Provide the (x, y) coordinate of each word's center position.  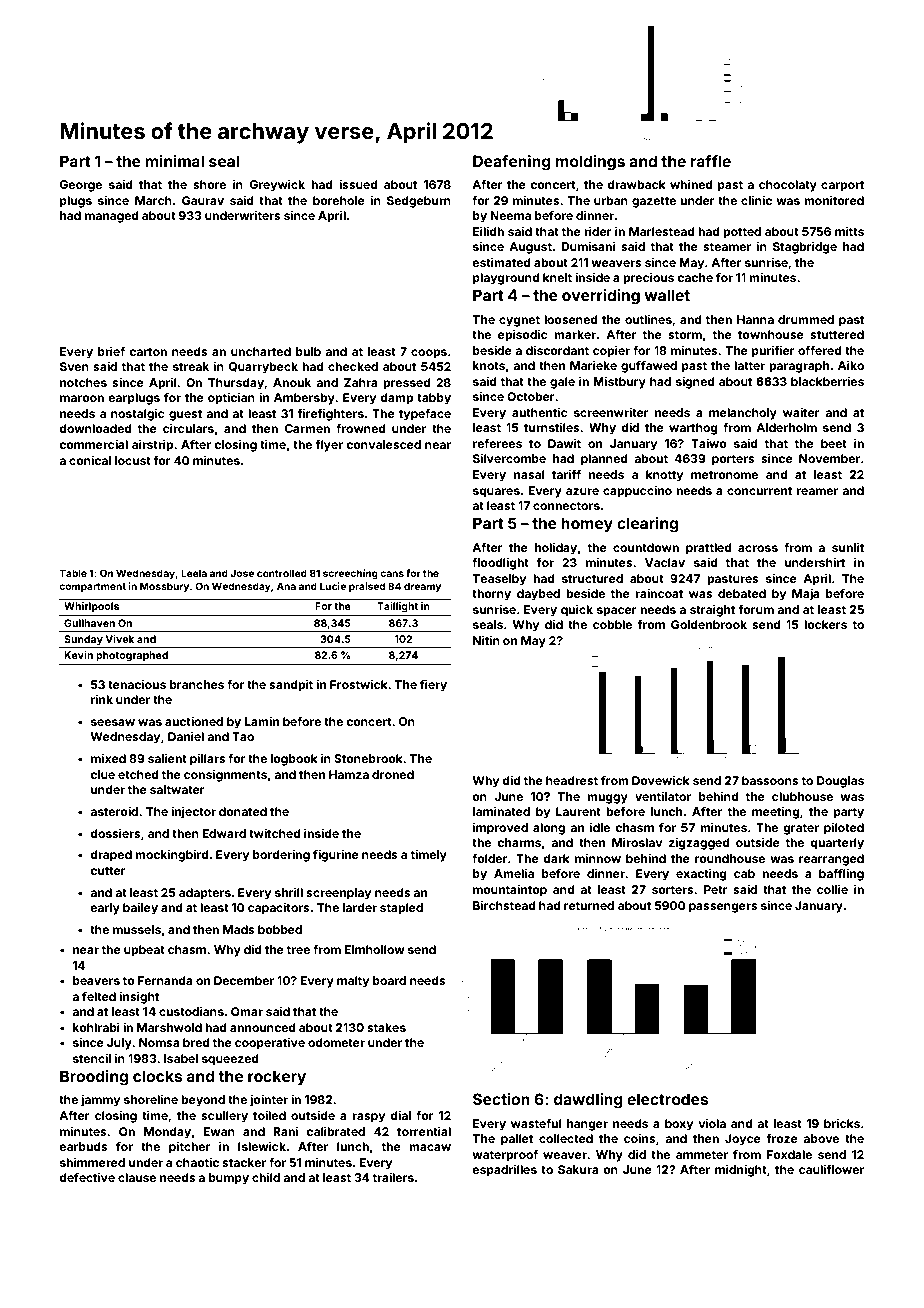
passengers (723, 908)
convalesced (383, 444)
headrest (572, 780)
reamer (817, 491)
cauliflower (831, 1169)
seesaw (113, 722)
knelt (557, 277)
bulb (308, 351)
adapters (205, 894)
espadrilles (504, 1171)
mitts (849, 231)
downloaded (95, 428)
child (266, 1177)
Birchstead (504, 905)
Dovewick (661, 780)
